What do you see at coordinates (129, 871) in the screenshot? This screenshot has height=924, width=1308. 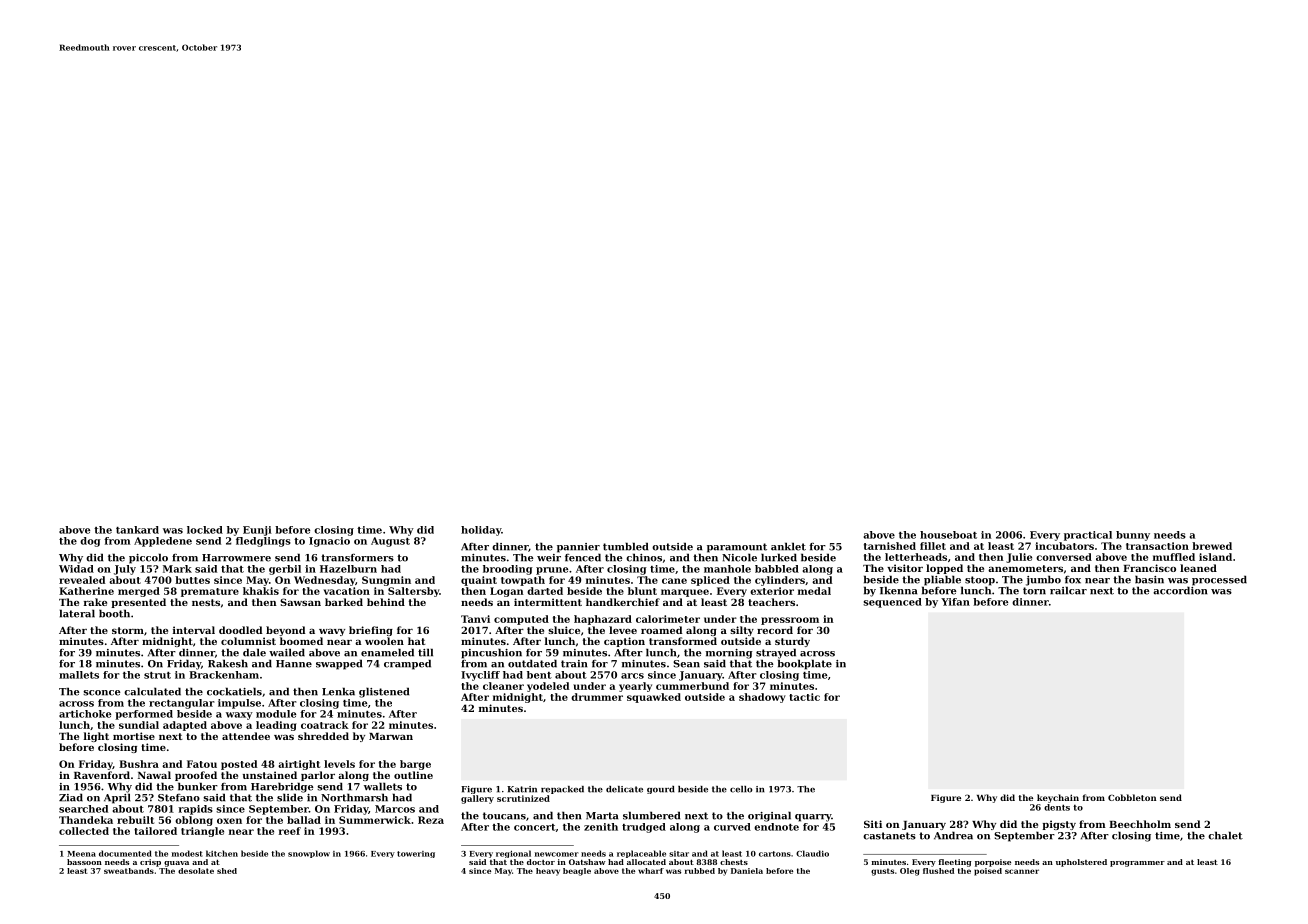 I see `sweatbands` at bounding box center [129, 871].
